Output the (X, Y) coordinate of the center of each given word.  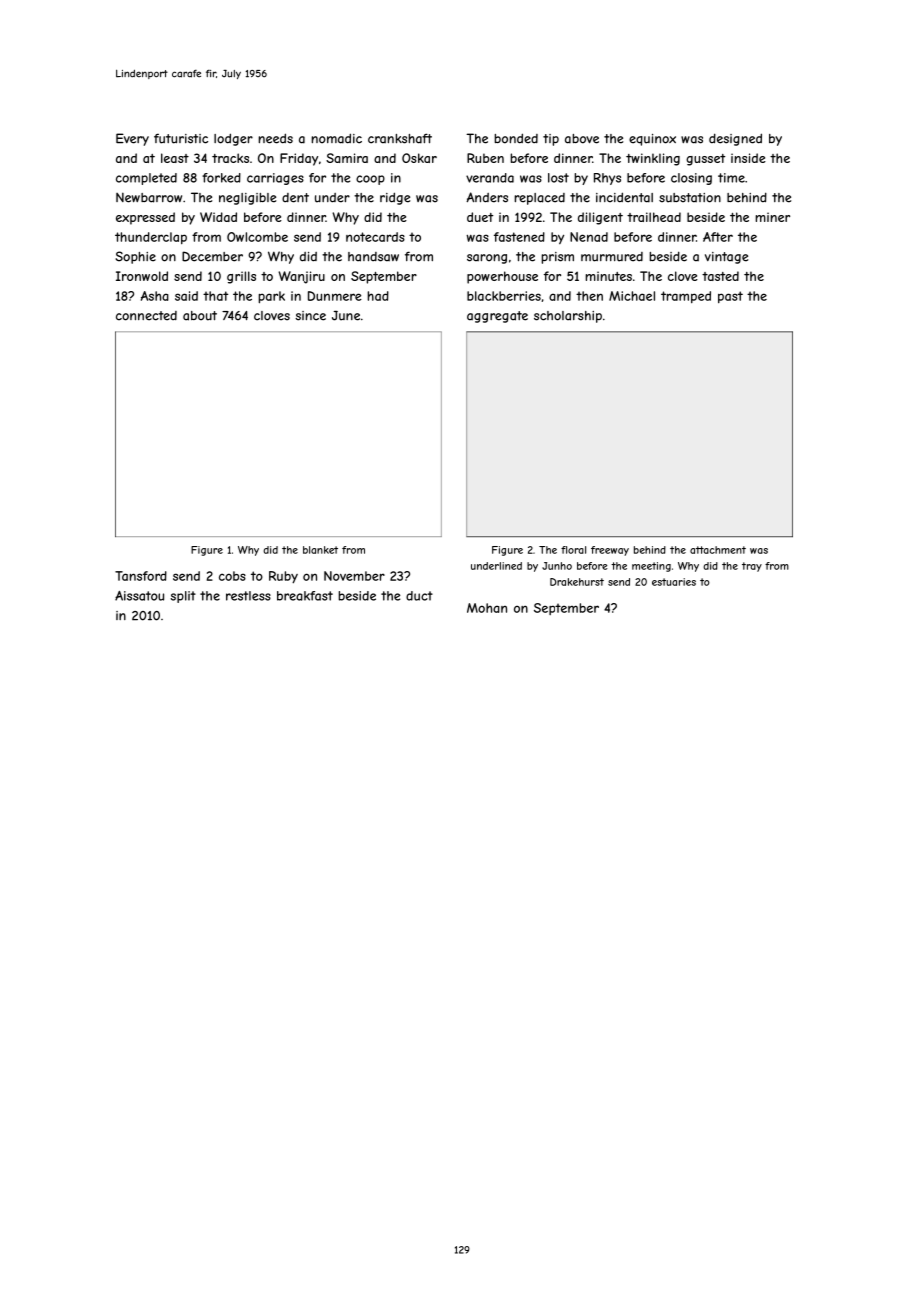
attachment (718, 550)
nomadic (336, 138)
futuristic (181, 138)
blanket (320, 550)
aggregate (497, 317)
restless (248, 596)
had (378, 296)
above (582, 139)
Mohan (487, 608)
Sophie (136, 257)
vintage (726, 258)
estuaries (674, 582)
